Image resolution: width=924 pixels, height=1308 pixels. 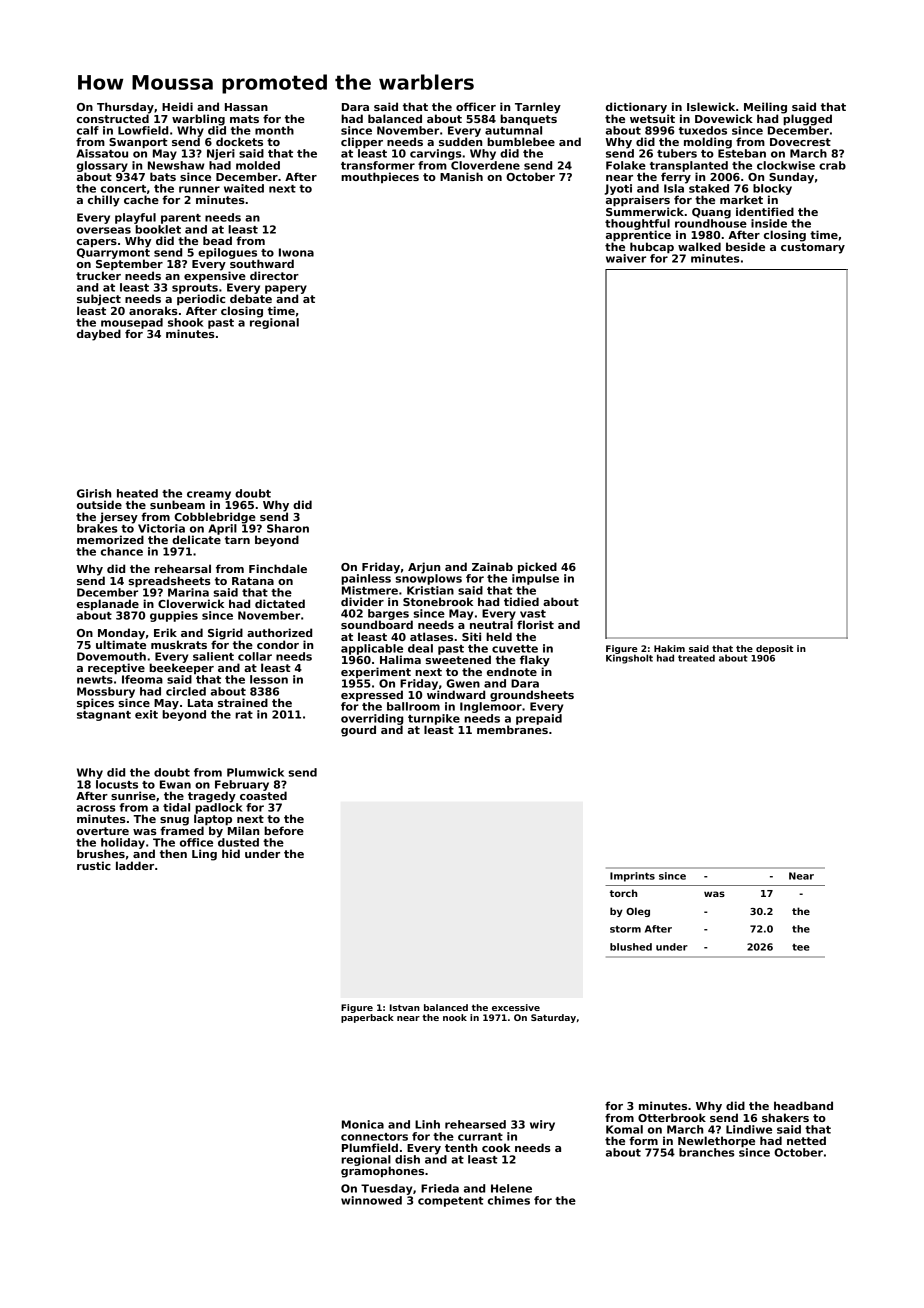 I want to click on Zainab, so click(x=492, y=566).
